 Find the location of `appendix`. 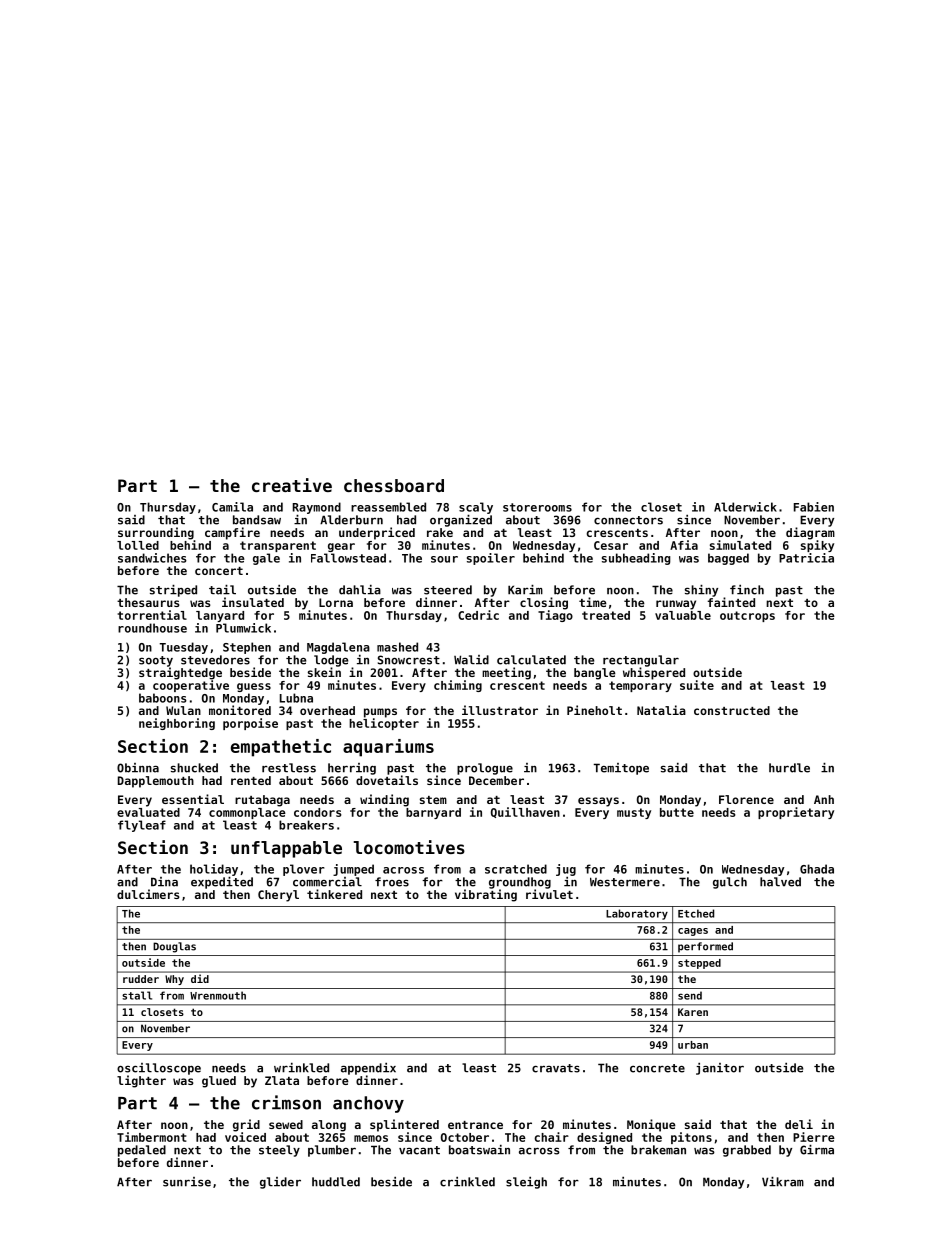

appendix is located at coordinates (368, 1069).
